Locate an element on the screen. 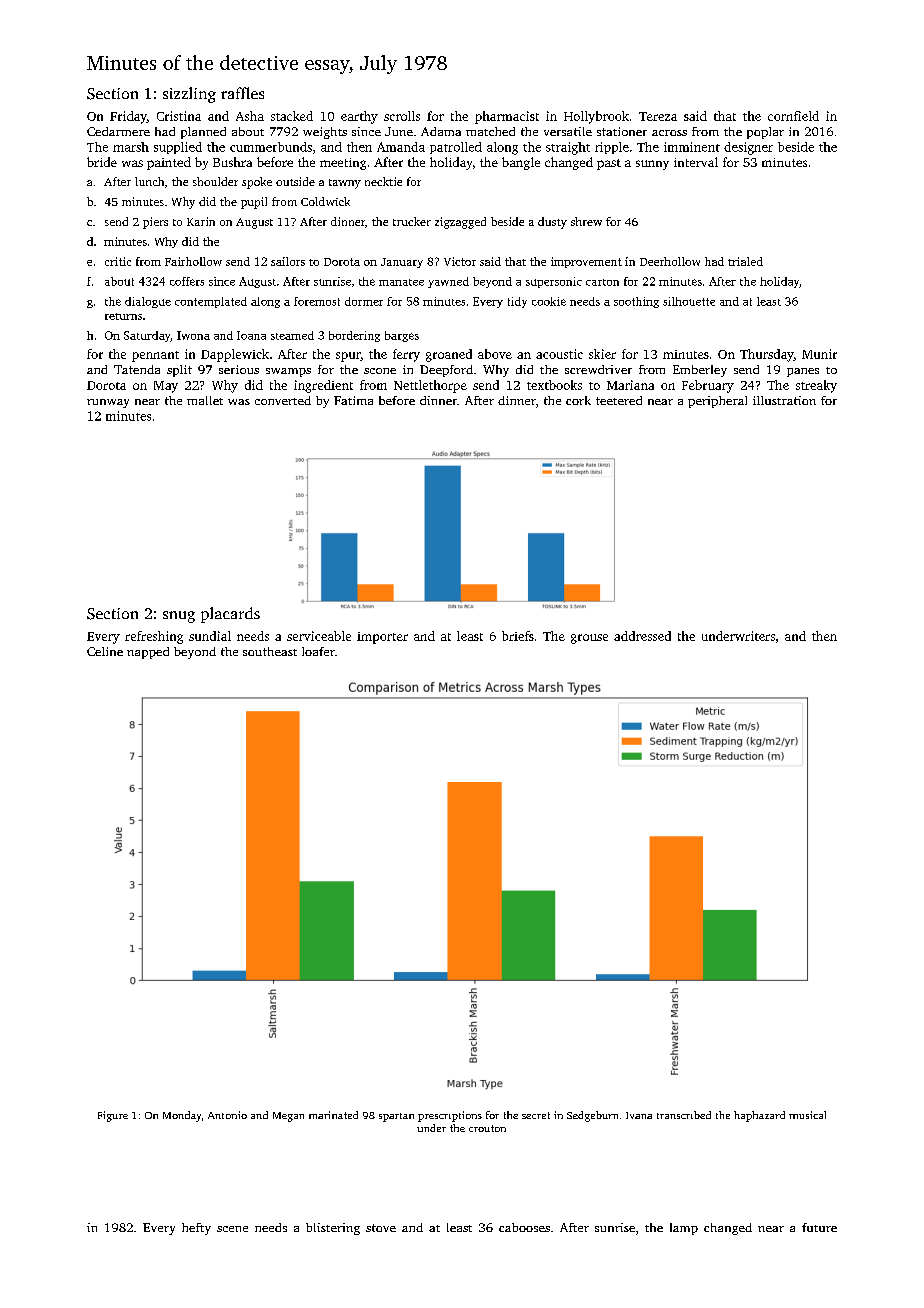  grouse is located at coordinates (589, 639).
